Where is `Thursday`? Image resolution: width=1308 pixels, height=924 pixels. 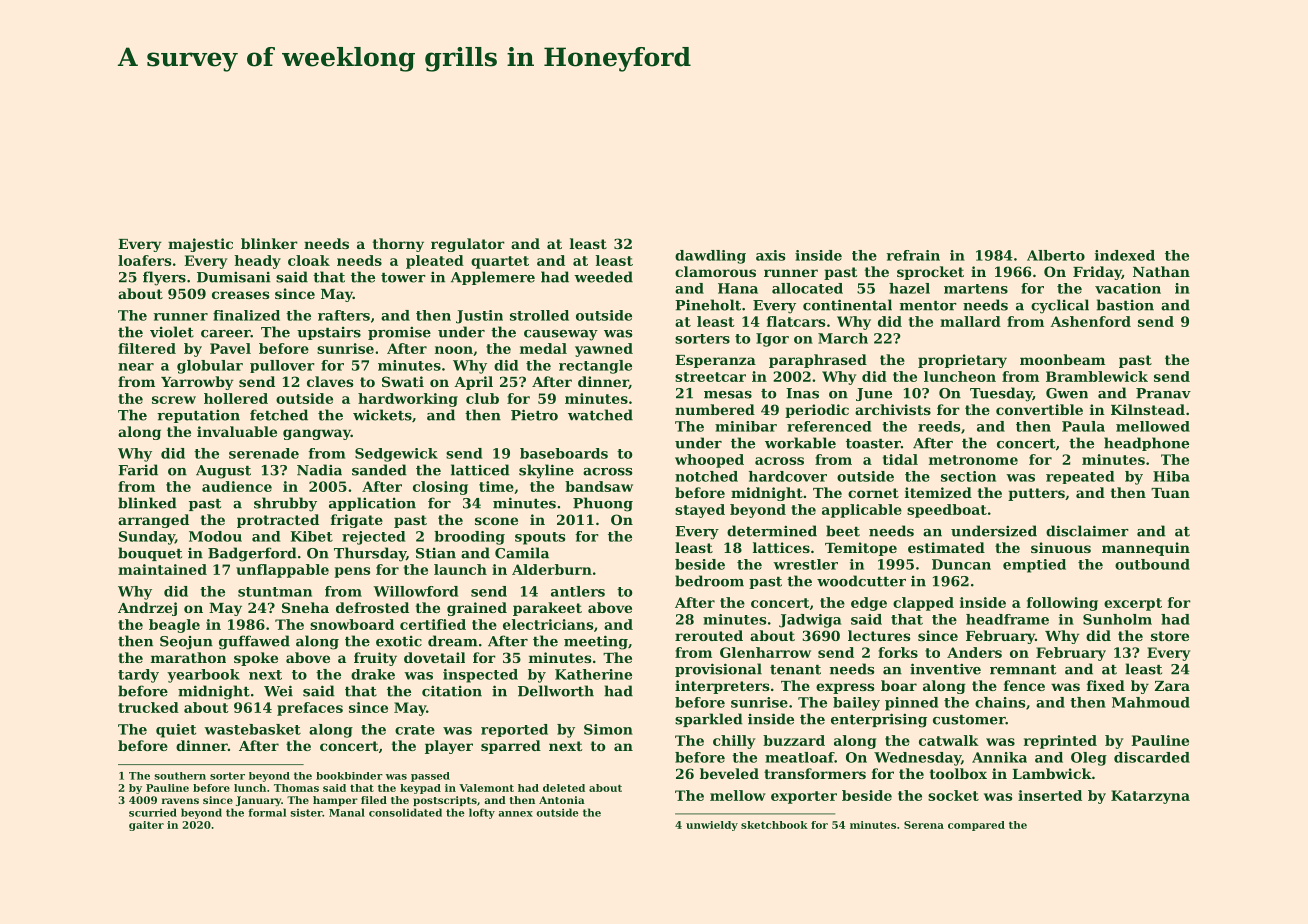
Thursday is located at coordinates (370, 554).
